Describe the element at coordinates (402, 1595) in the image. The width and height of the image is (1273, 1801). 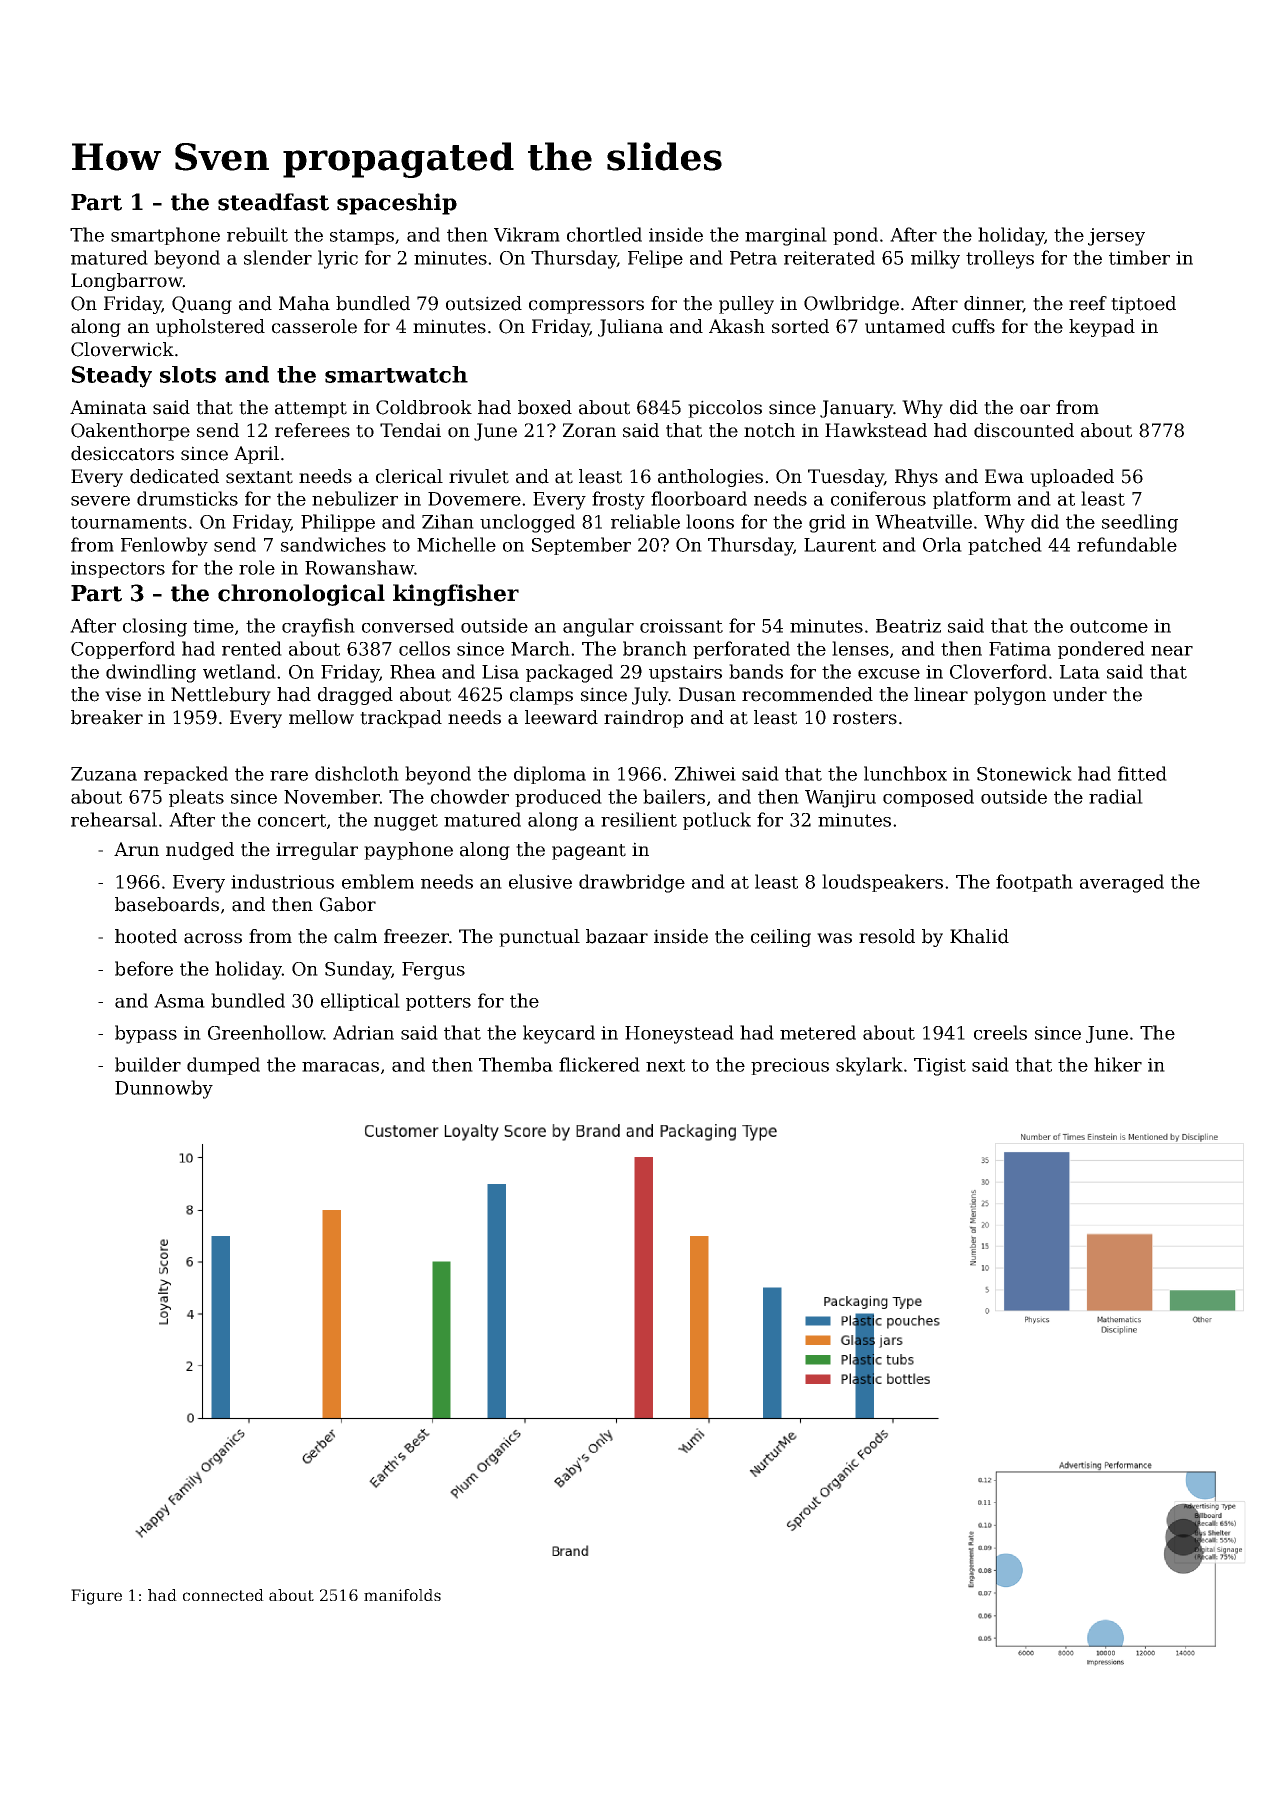
I see `manifolds` at that location.
